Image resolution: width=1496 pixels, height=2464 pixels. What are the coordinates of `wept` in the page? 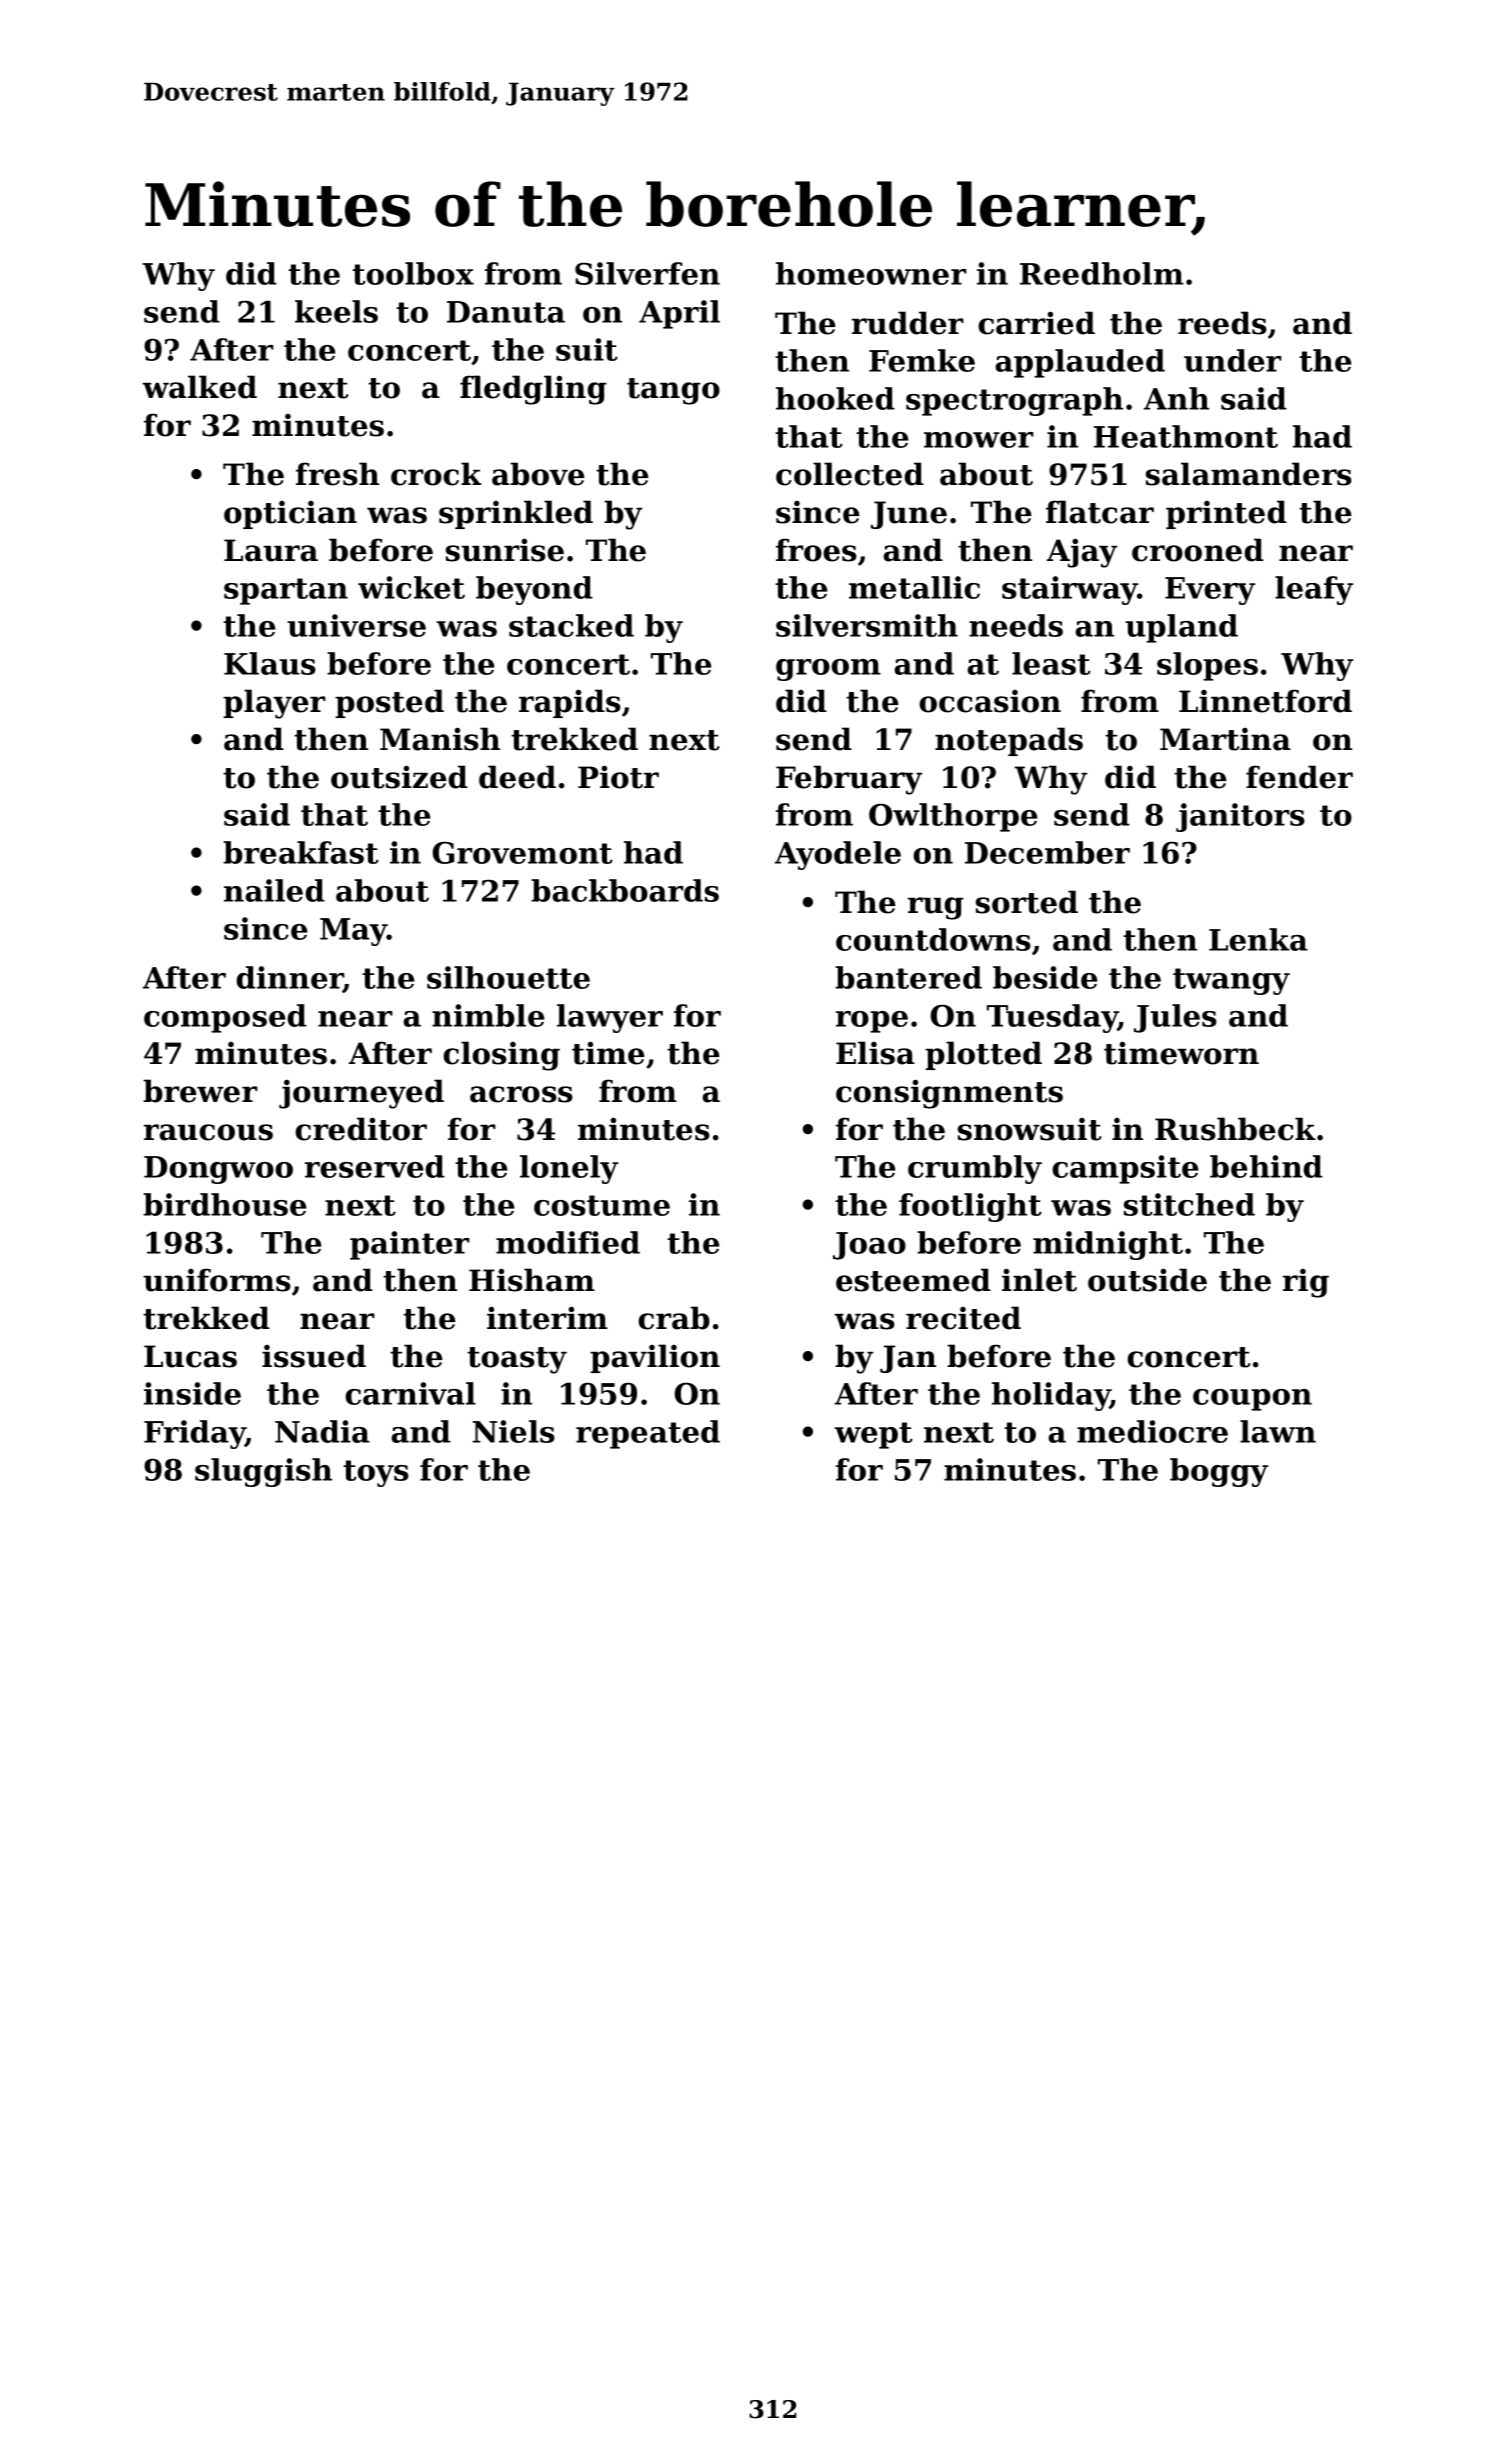 It's located at (873, 1435).
